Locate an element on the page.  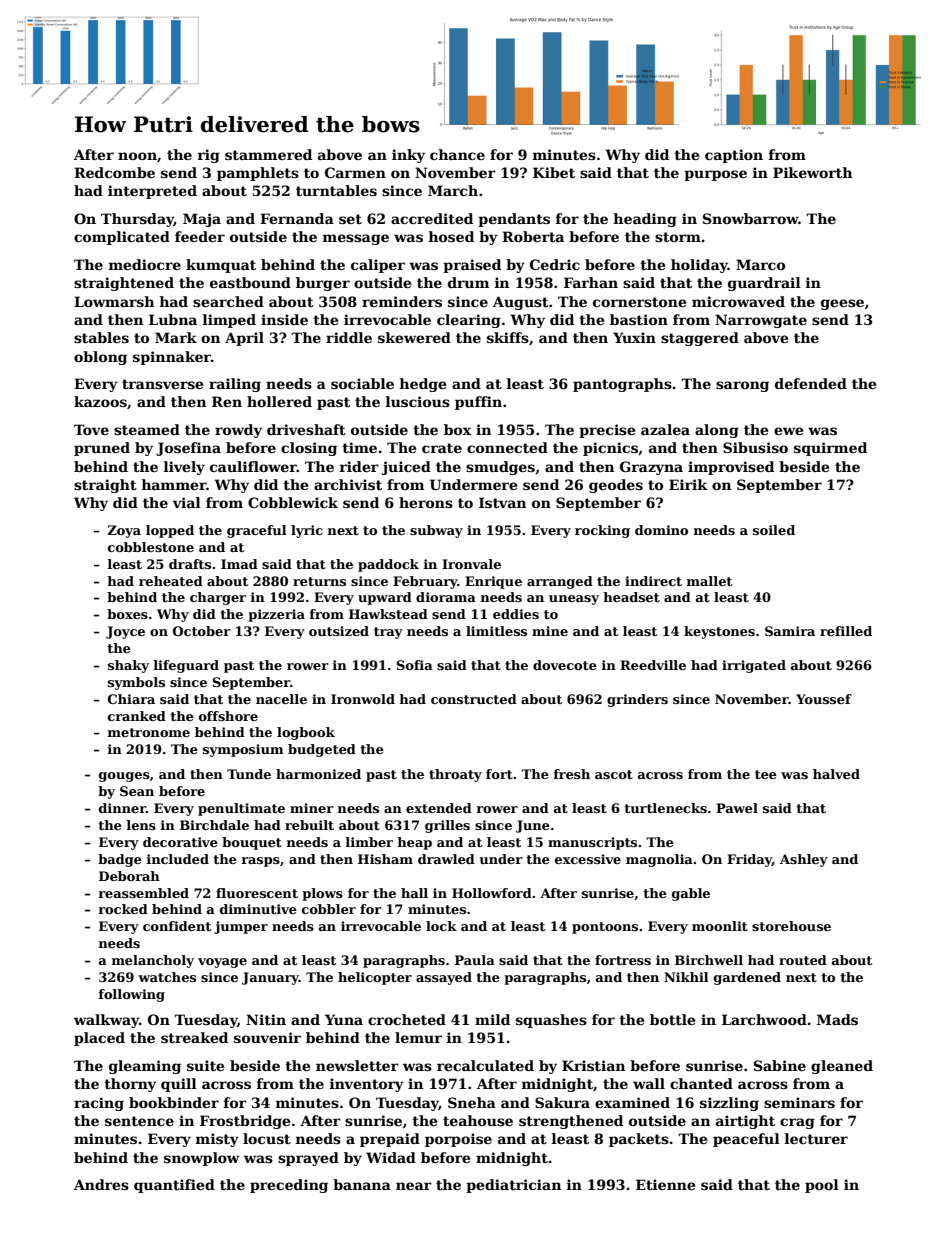
extended is located at coordinates (439, 808).
